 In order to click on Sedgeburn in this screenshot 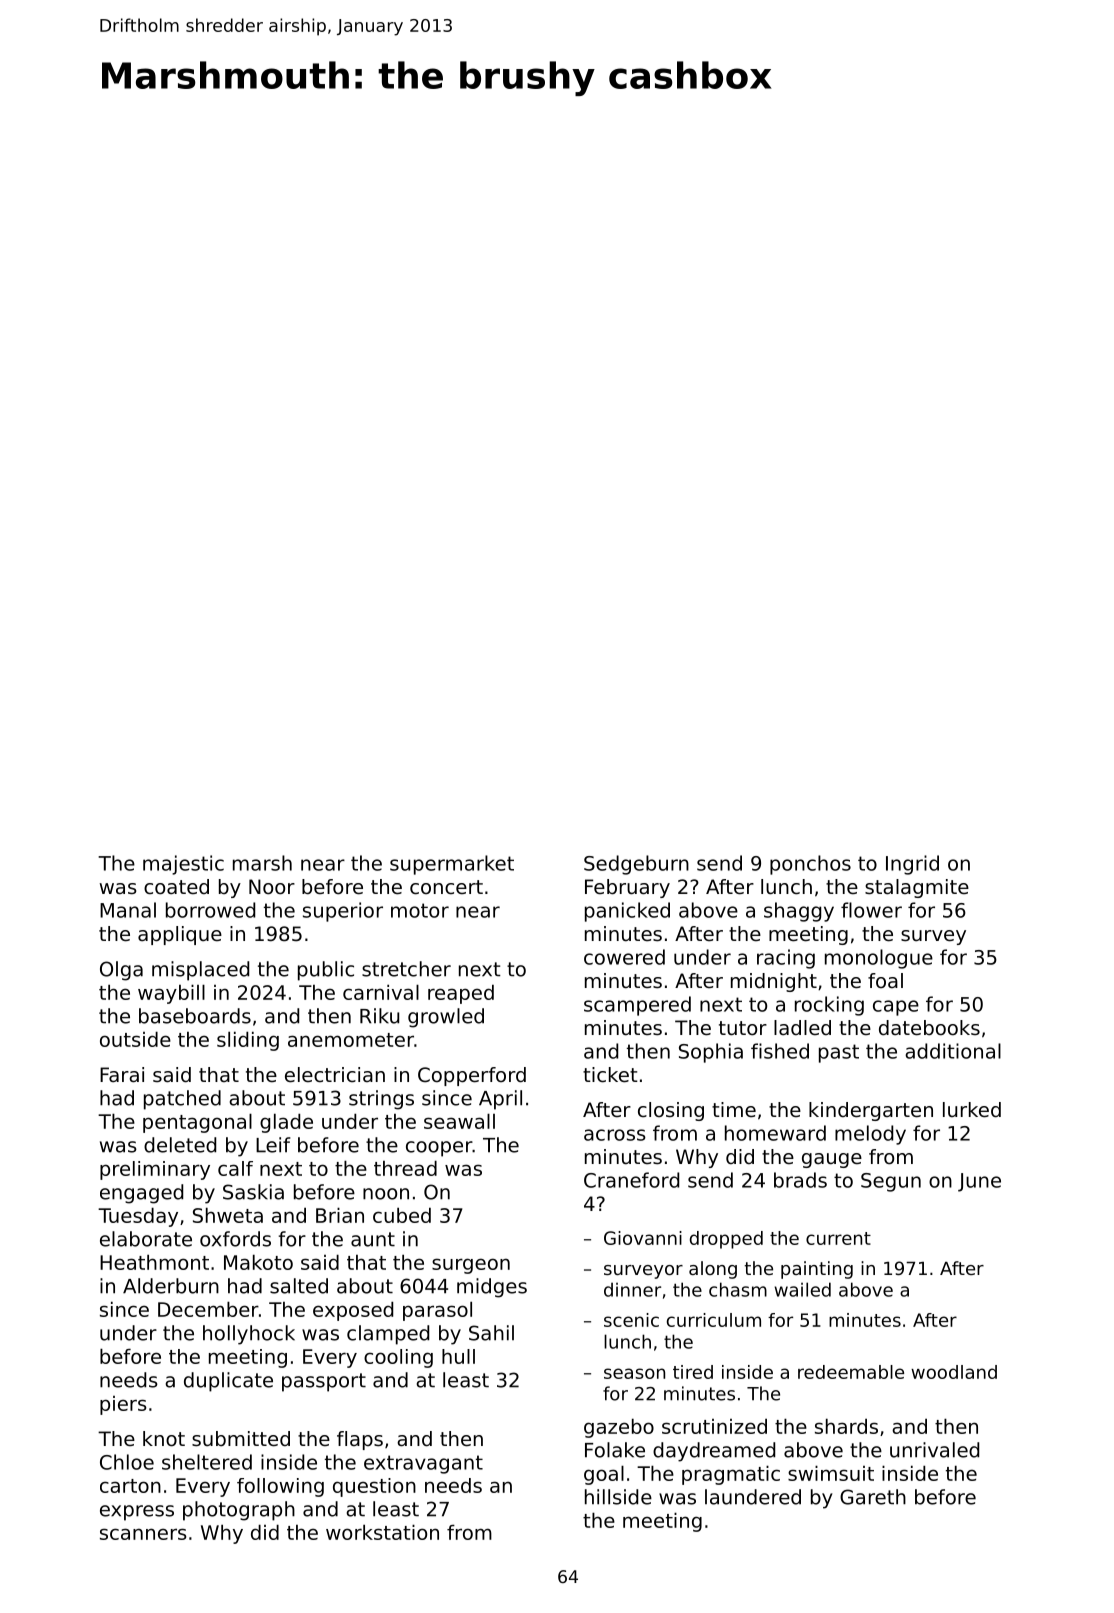, I will do `click(636, 865)`.
